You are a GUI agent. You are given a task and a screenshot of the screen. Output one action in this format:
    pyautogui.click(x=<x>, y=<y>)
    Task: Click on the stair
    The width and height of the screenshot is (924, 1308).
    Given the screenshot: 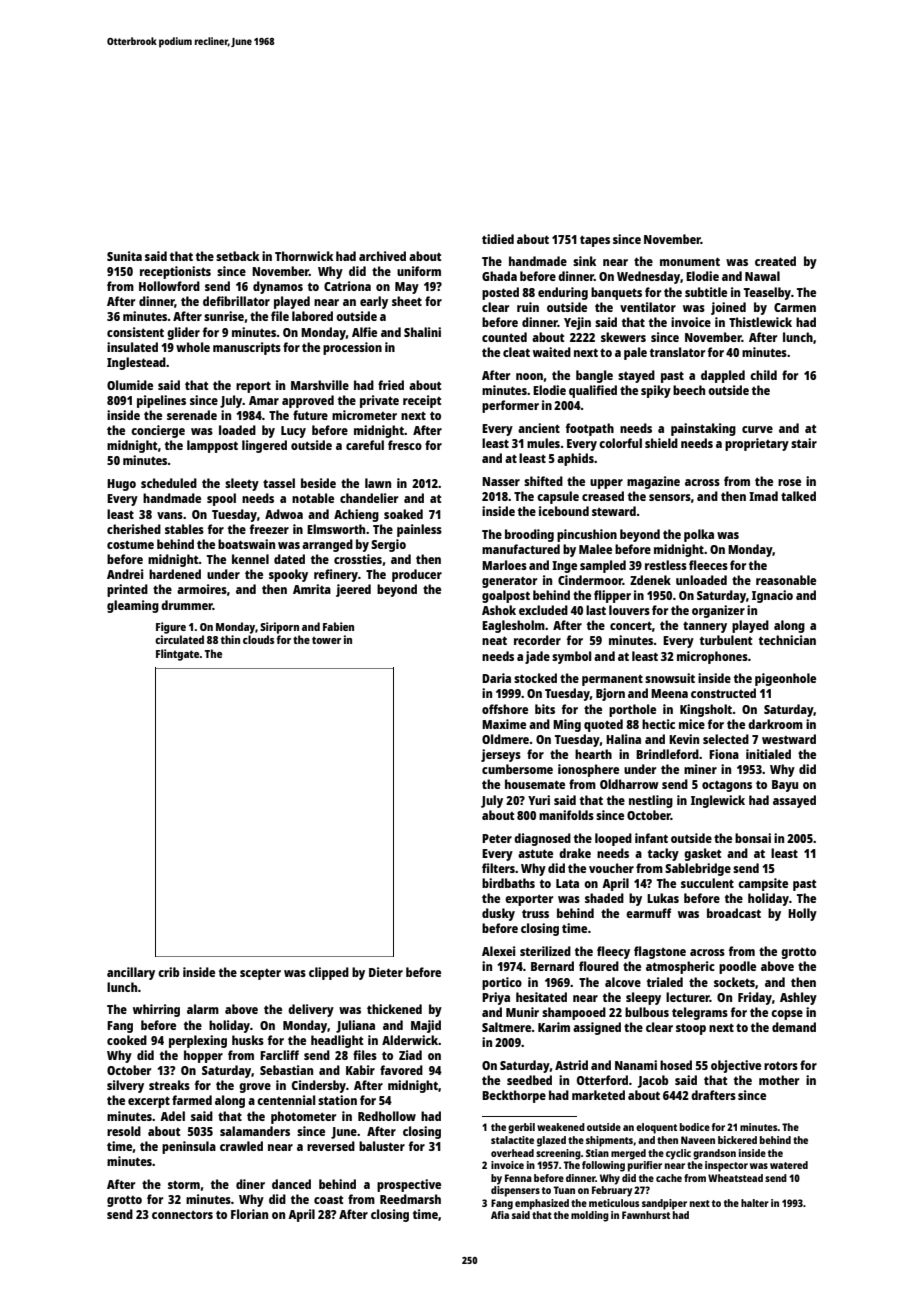 What is the action you would take?
    pyautogui.click(x=804, y=443)
